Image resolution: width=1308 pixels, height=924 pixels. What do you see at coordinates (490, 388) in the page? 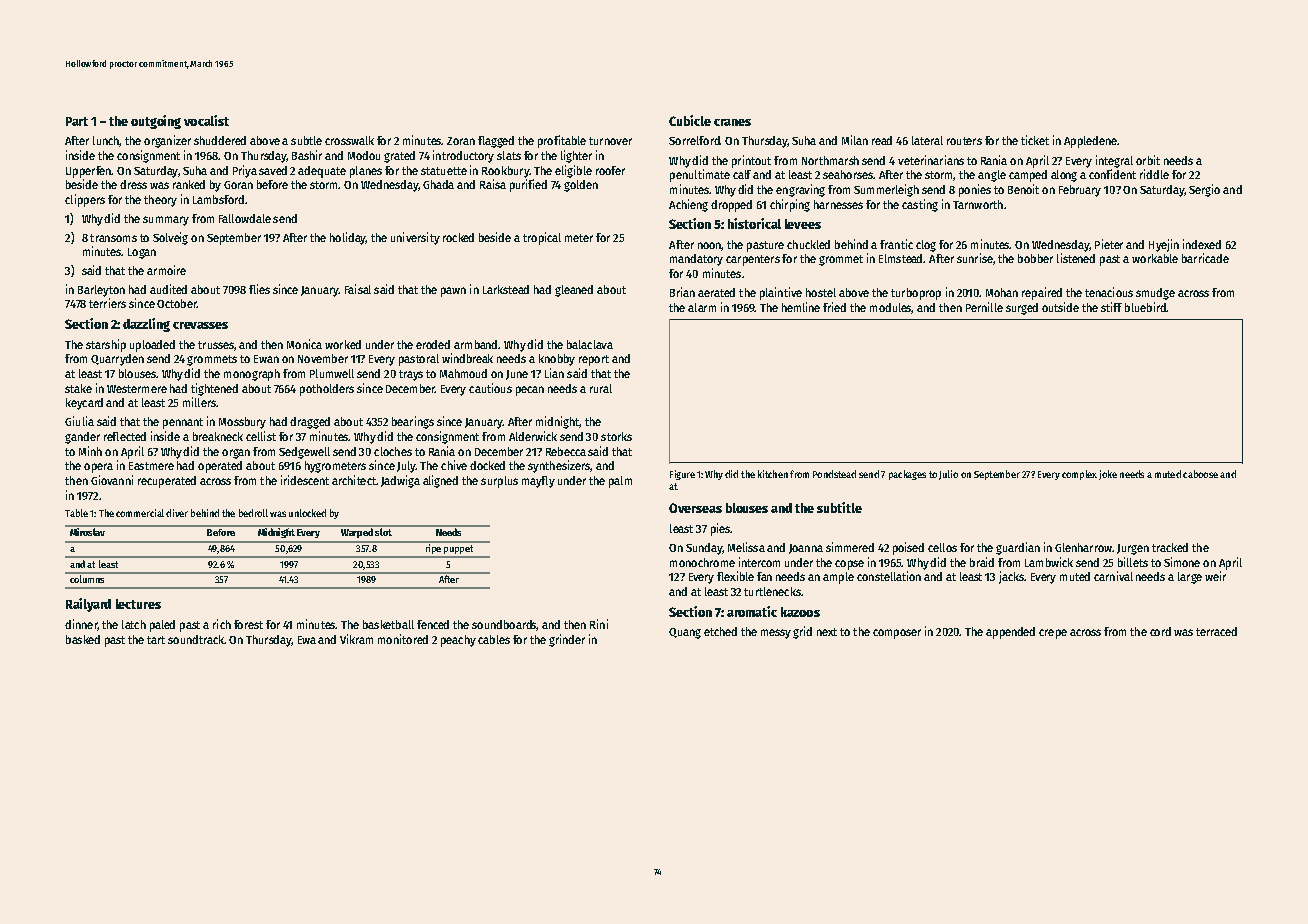
I see `cautious` at bounding box center [490, 388].
